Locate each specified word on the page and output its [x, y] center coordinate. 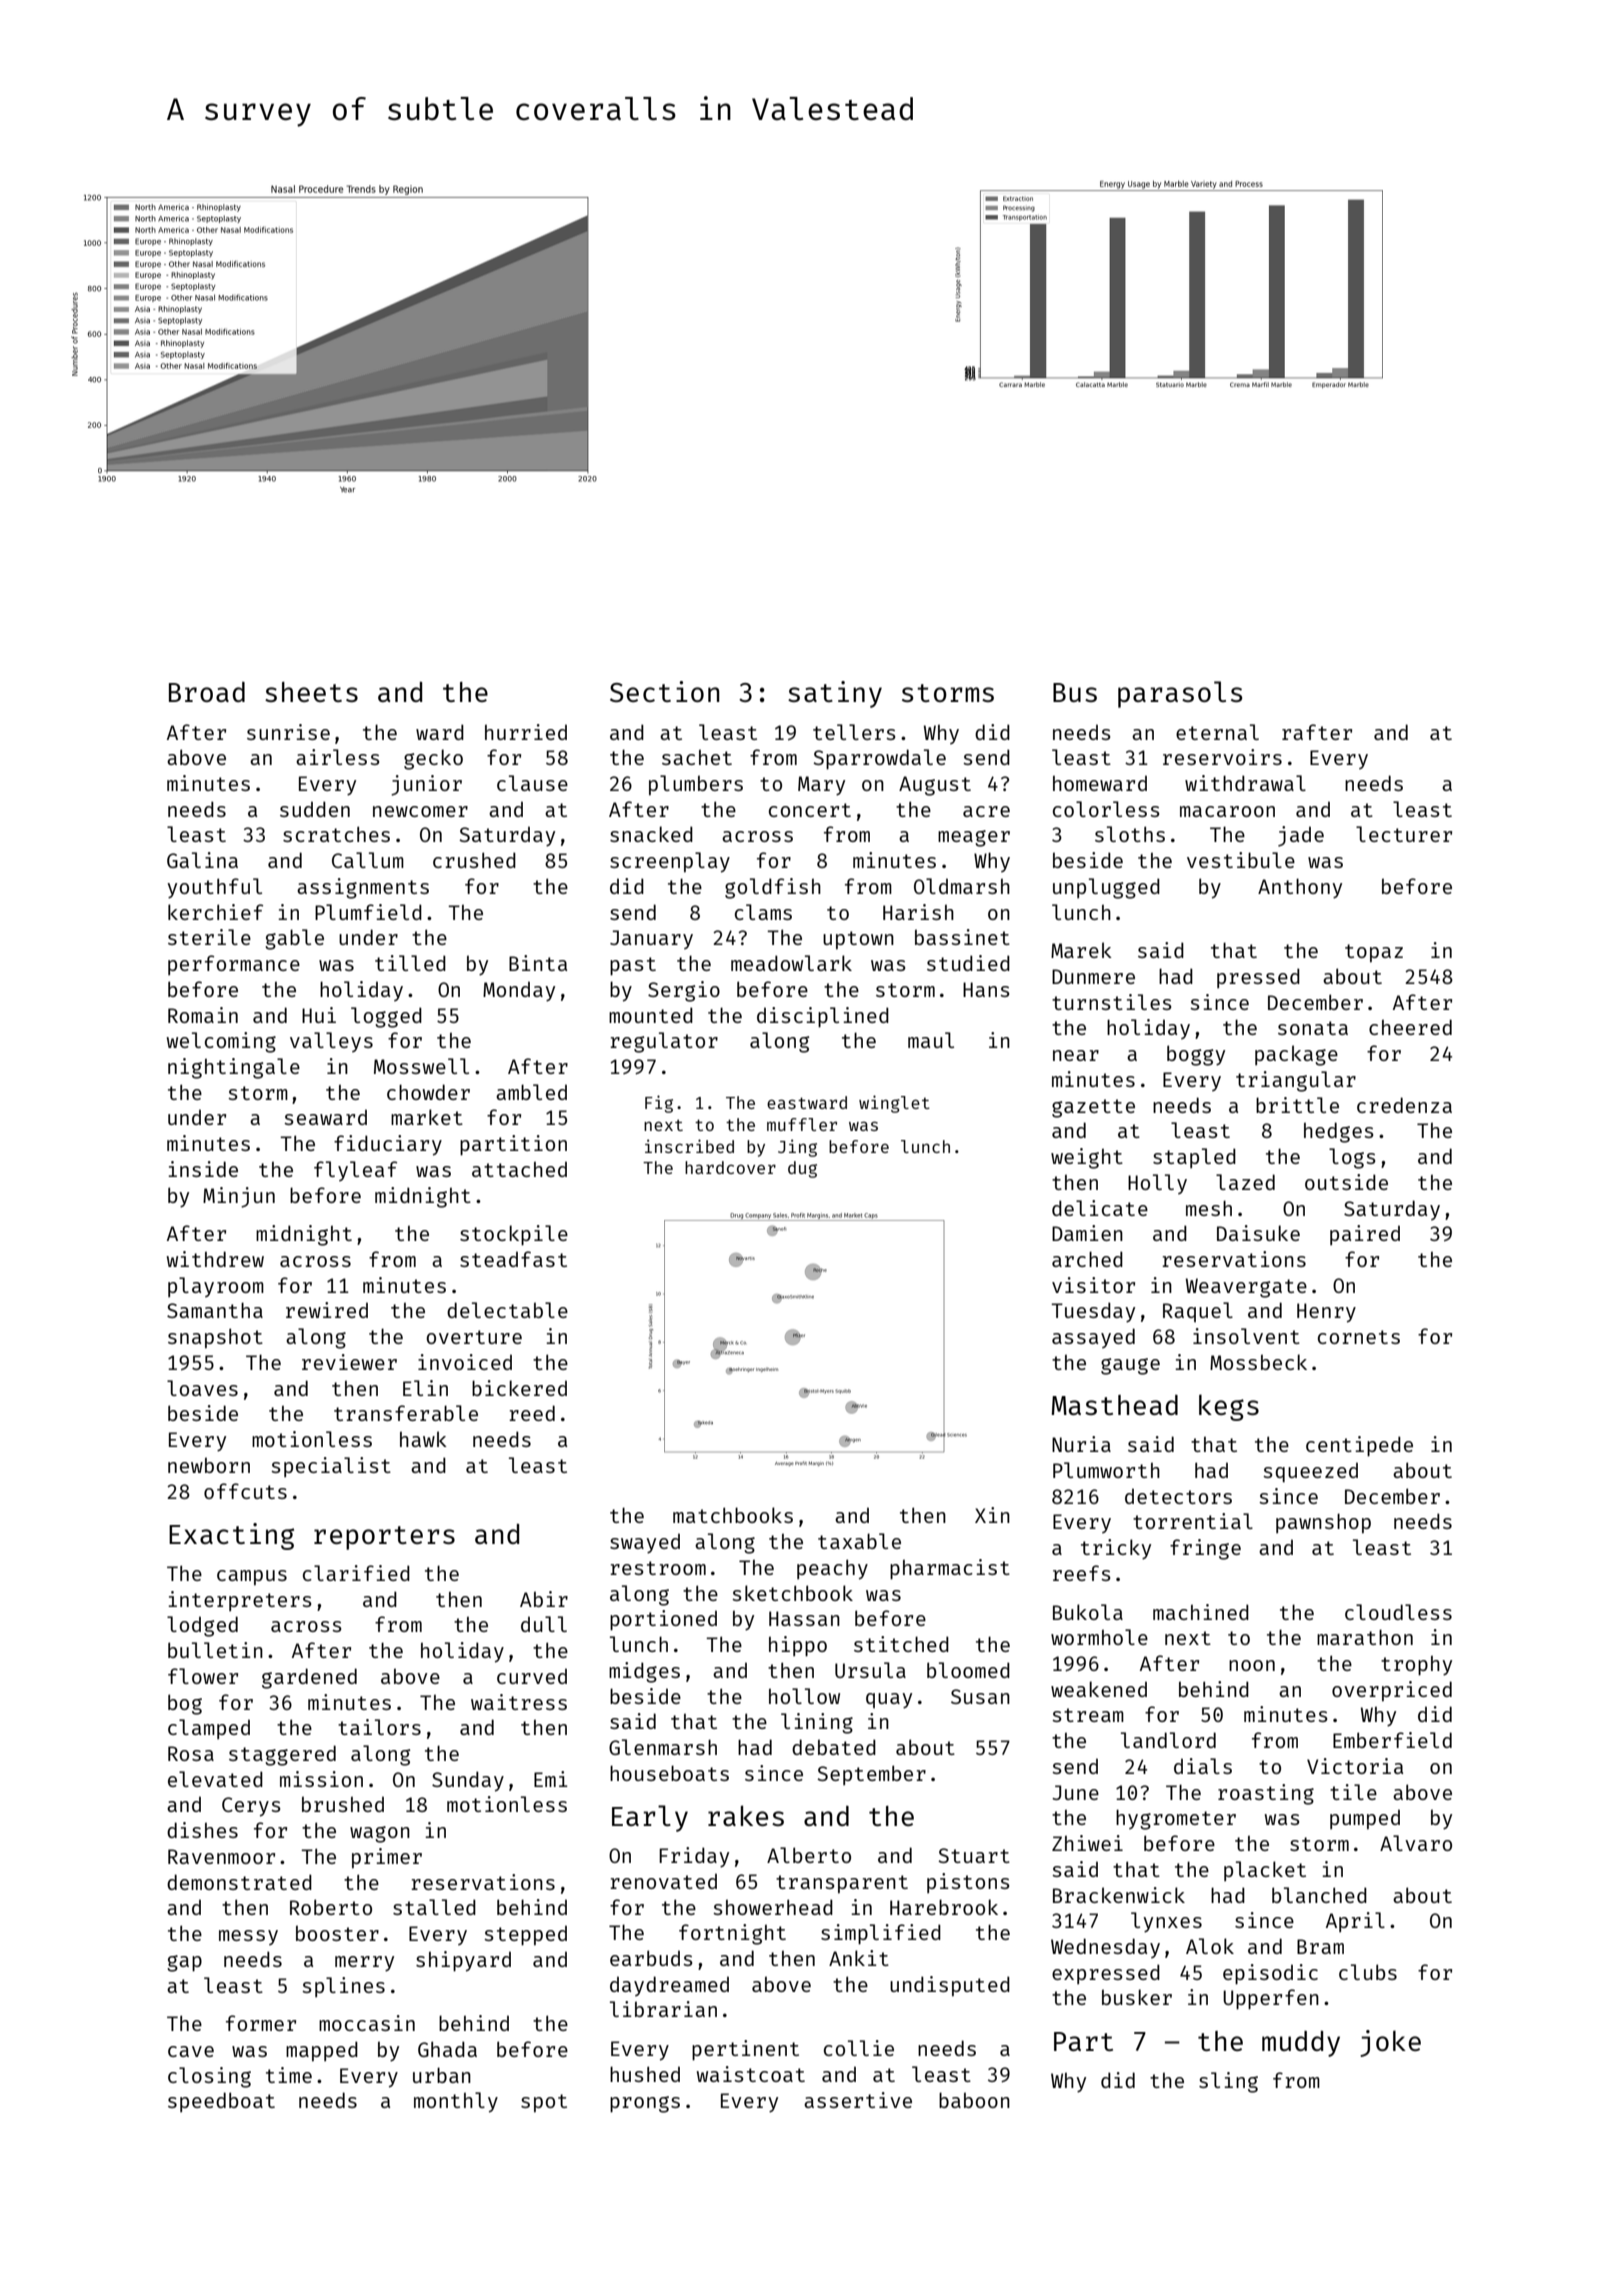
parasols [1180, 694]
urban [442, 2075]
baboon [974, 2100]
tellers [854, 732]
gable [294, 939]
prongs [645, 2104]
